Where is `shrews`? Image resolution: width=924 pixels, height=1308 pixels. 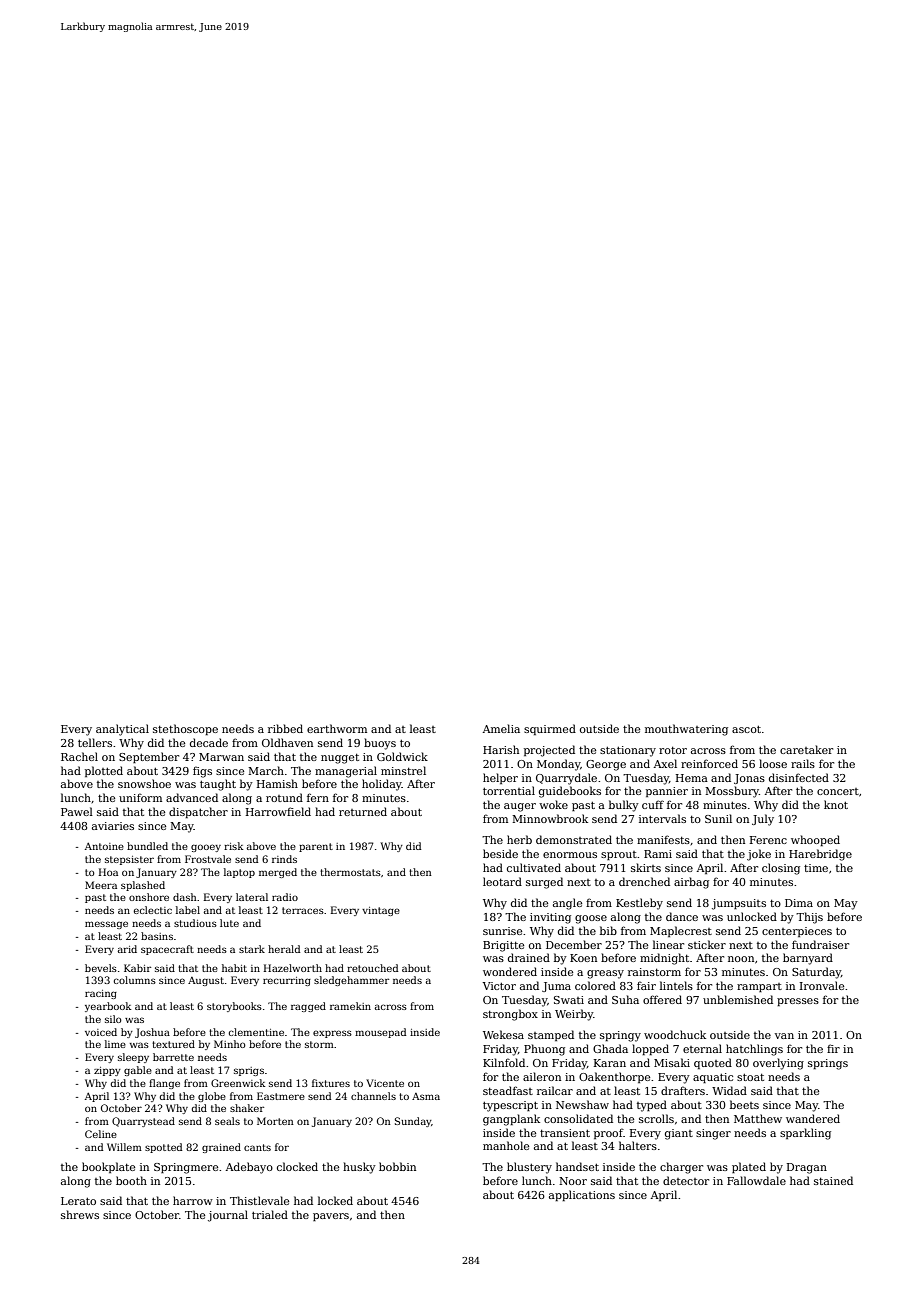
shrews is located at coordinates (80, 1214).
